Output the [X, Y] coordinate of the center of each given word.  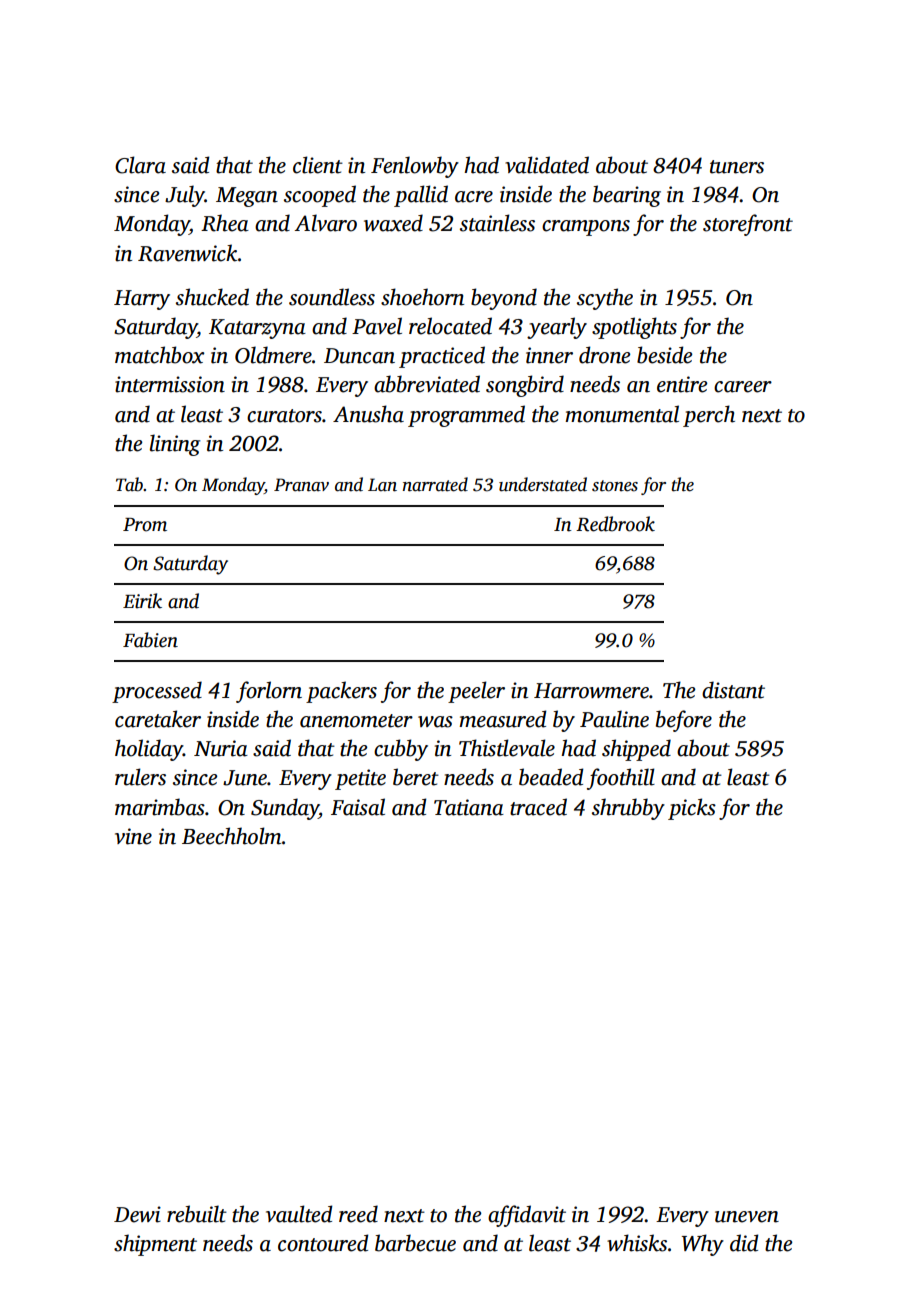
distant [733, 690]
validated [547, 165]
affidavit [527, 1216]
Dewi [137, 1214]
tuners [737, 167]
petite [360, 779]
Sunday [285, 809]
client [318, 165]
